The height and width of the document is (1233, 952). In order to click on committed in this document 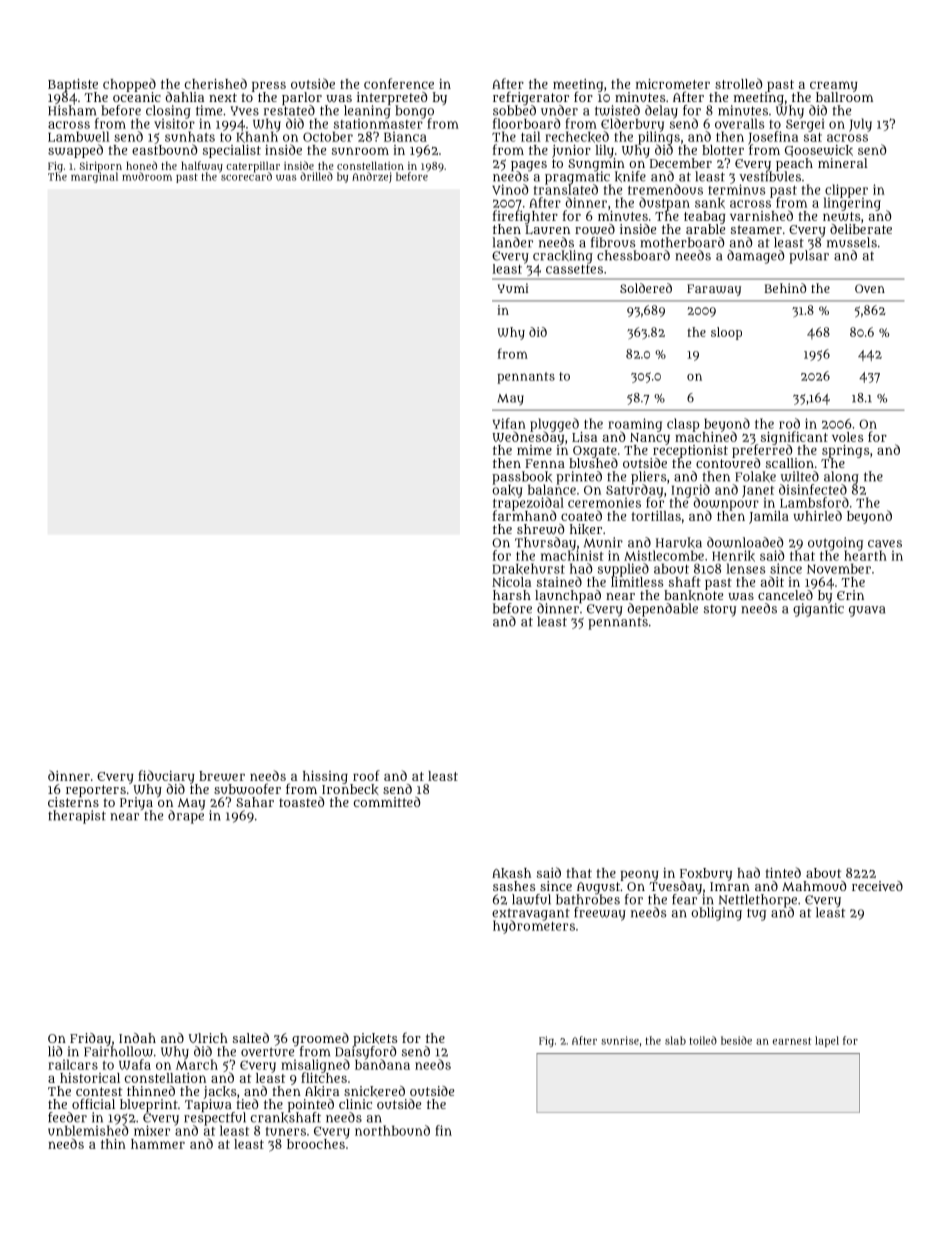, I will do `click(387, 802)`.
